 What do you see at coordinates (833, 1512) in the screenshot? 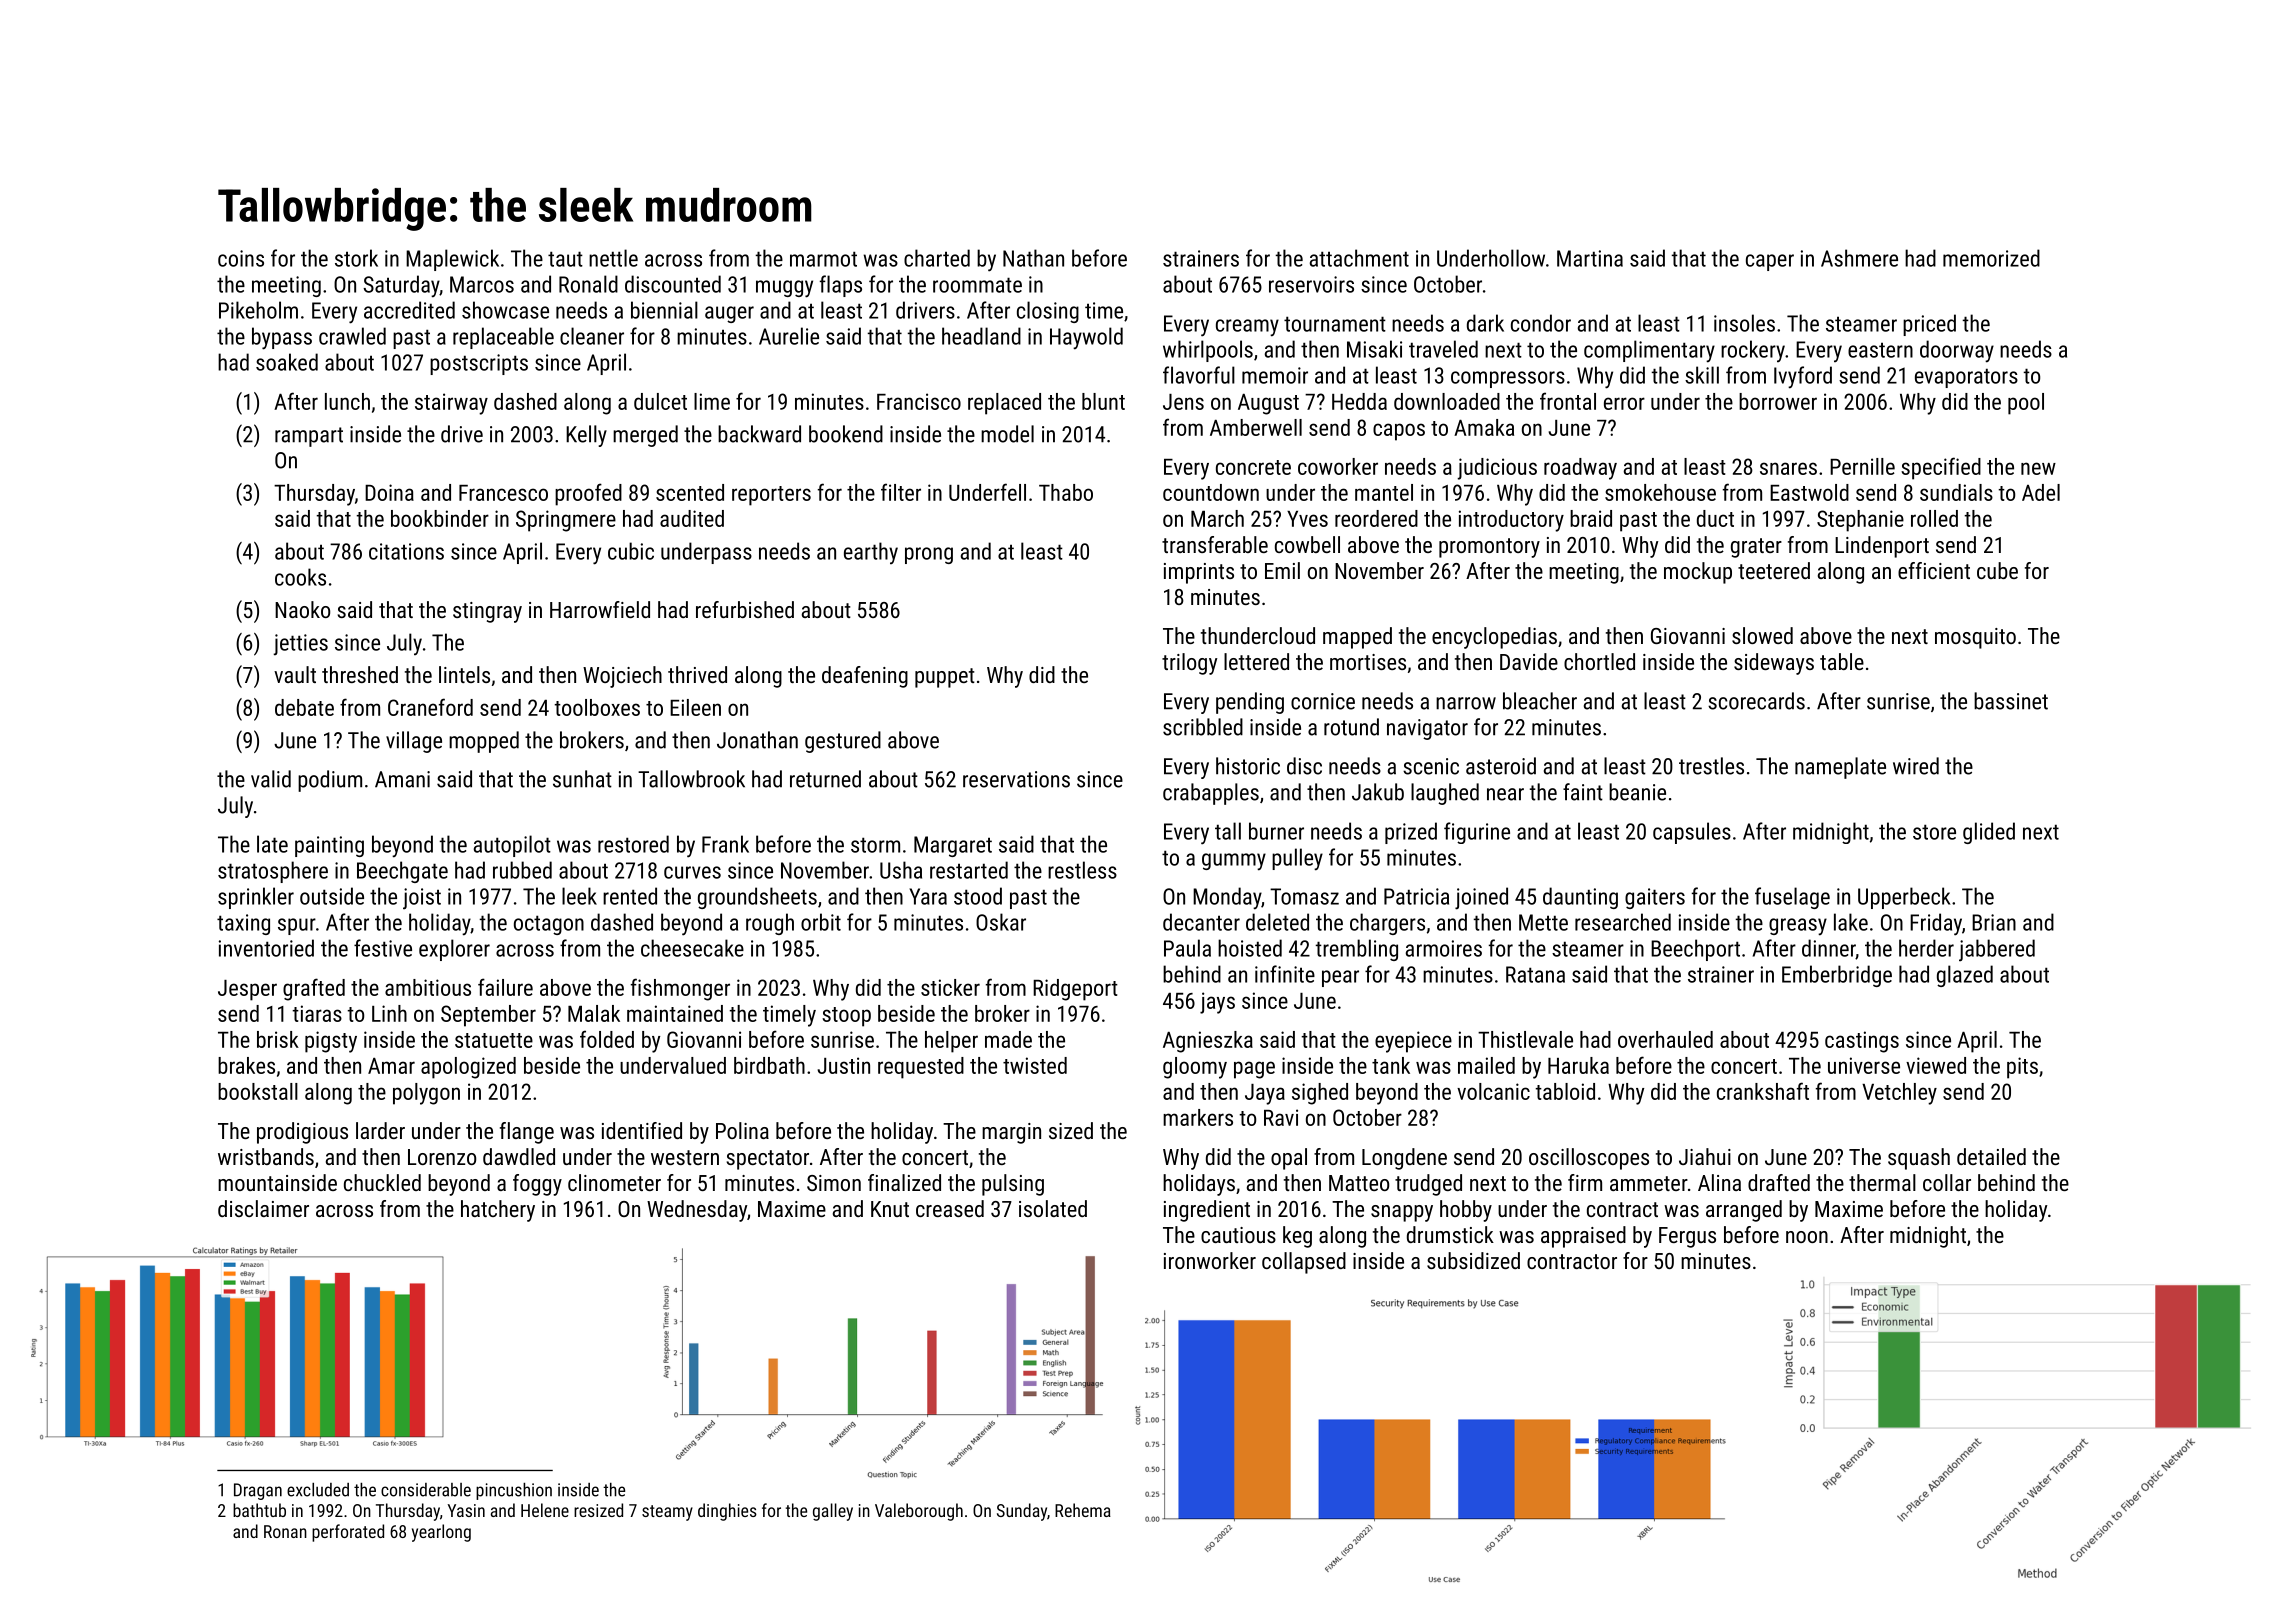
I see `galley` at bounding box center [833, 1512].
